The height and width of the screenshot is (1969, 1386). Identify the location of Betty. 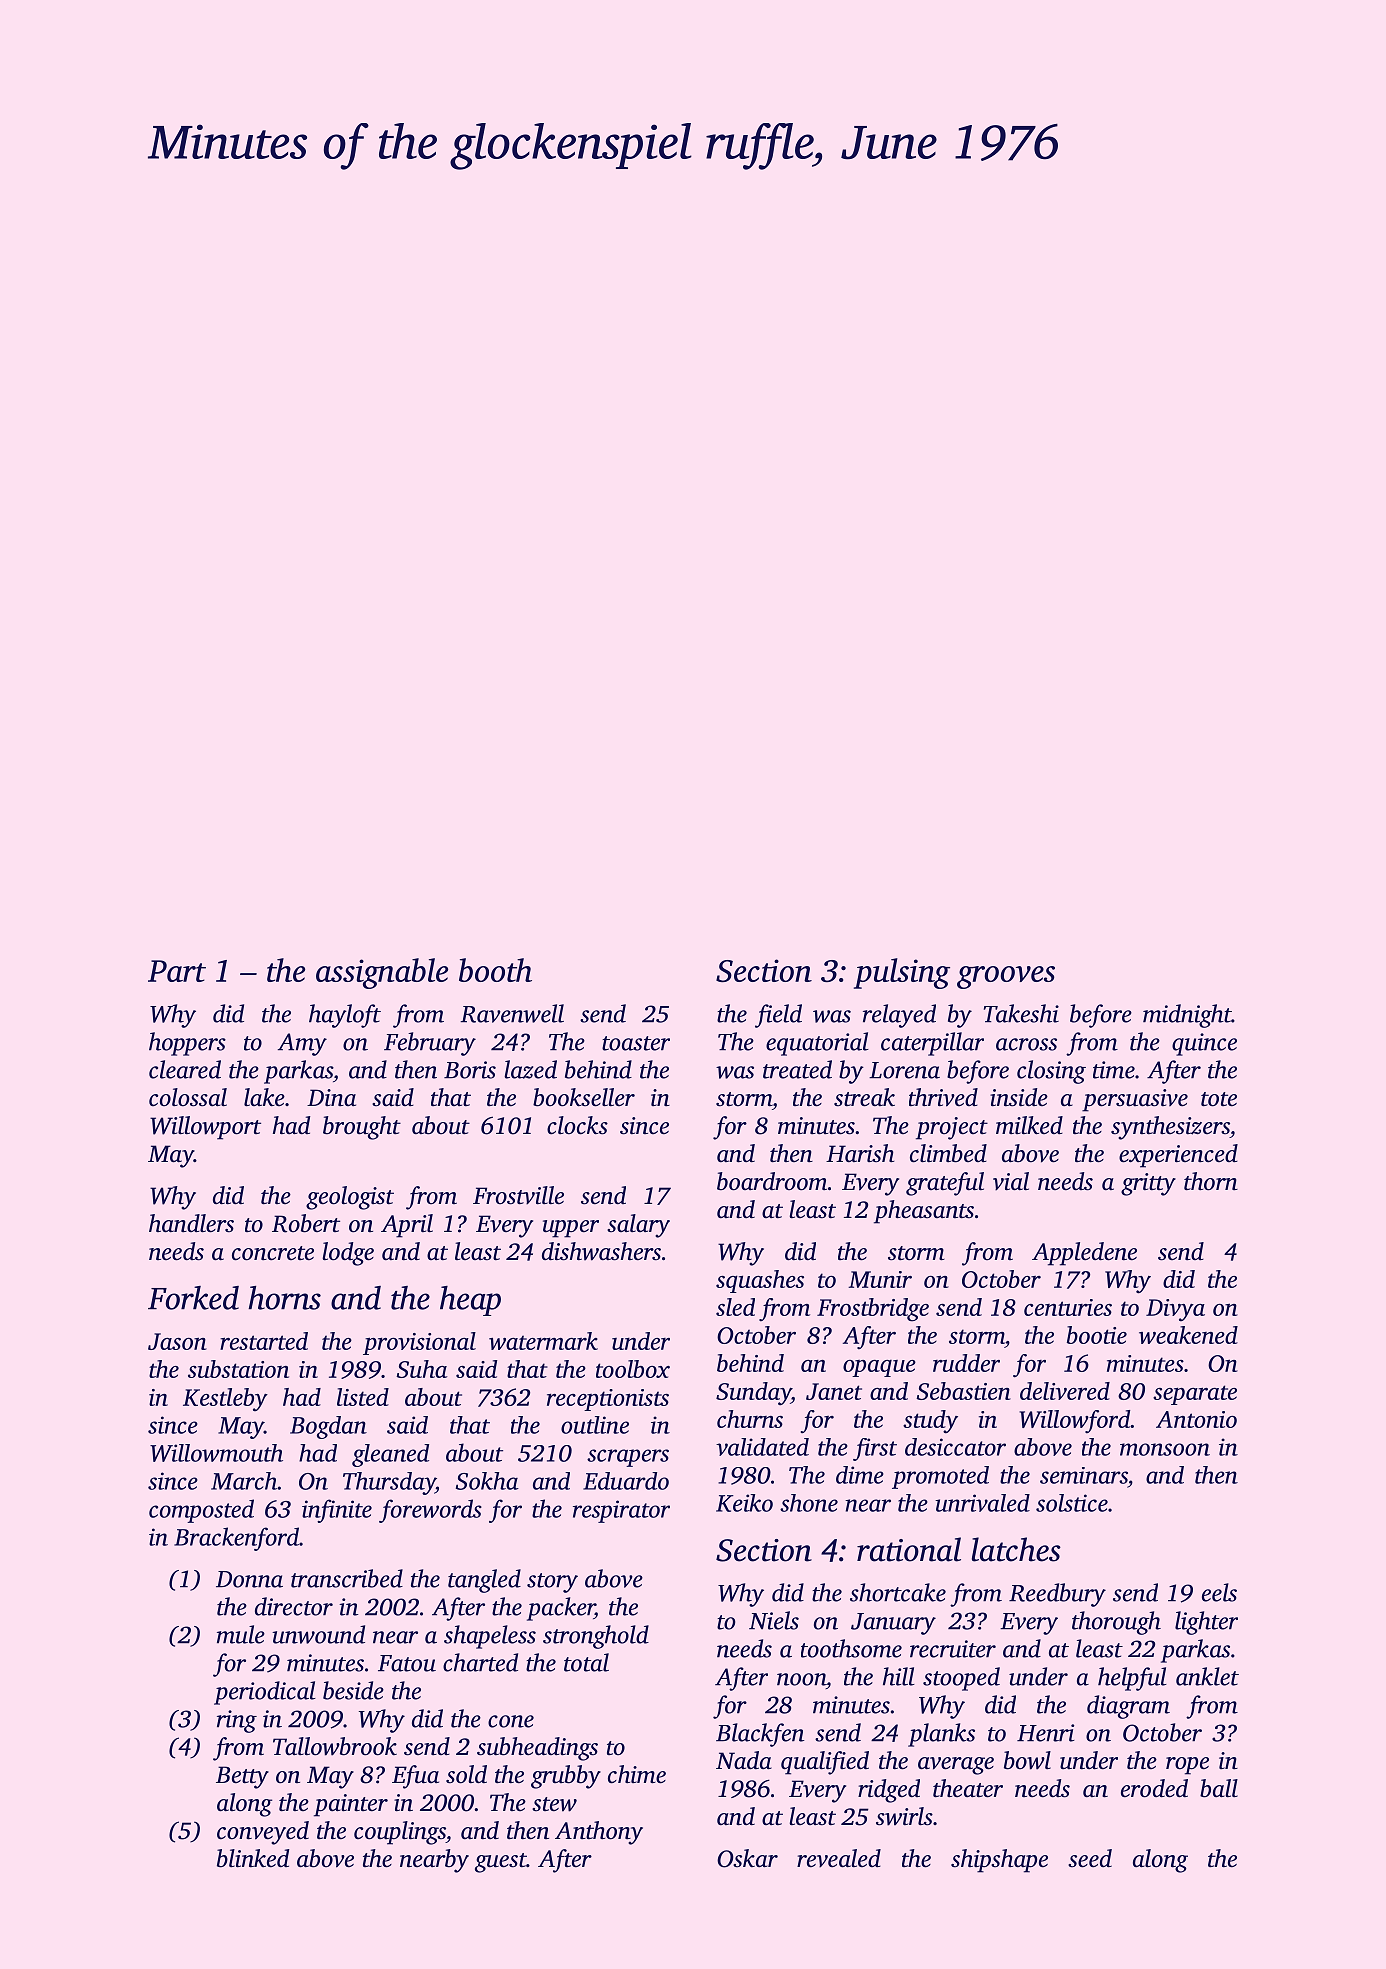
(242, 1777).
